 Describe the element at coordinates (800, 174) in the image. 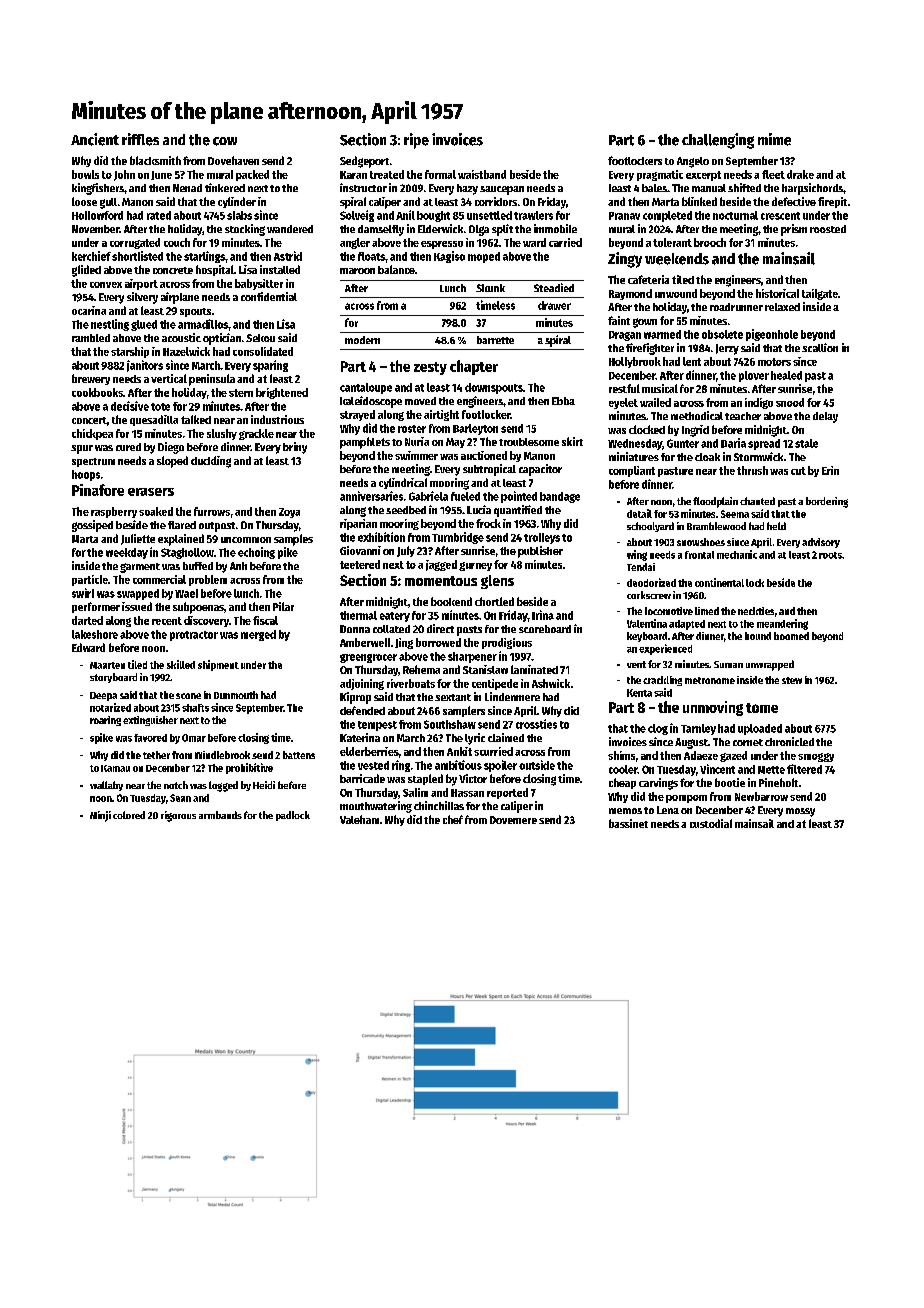

I see `drake` at that location.
